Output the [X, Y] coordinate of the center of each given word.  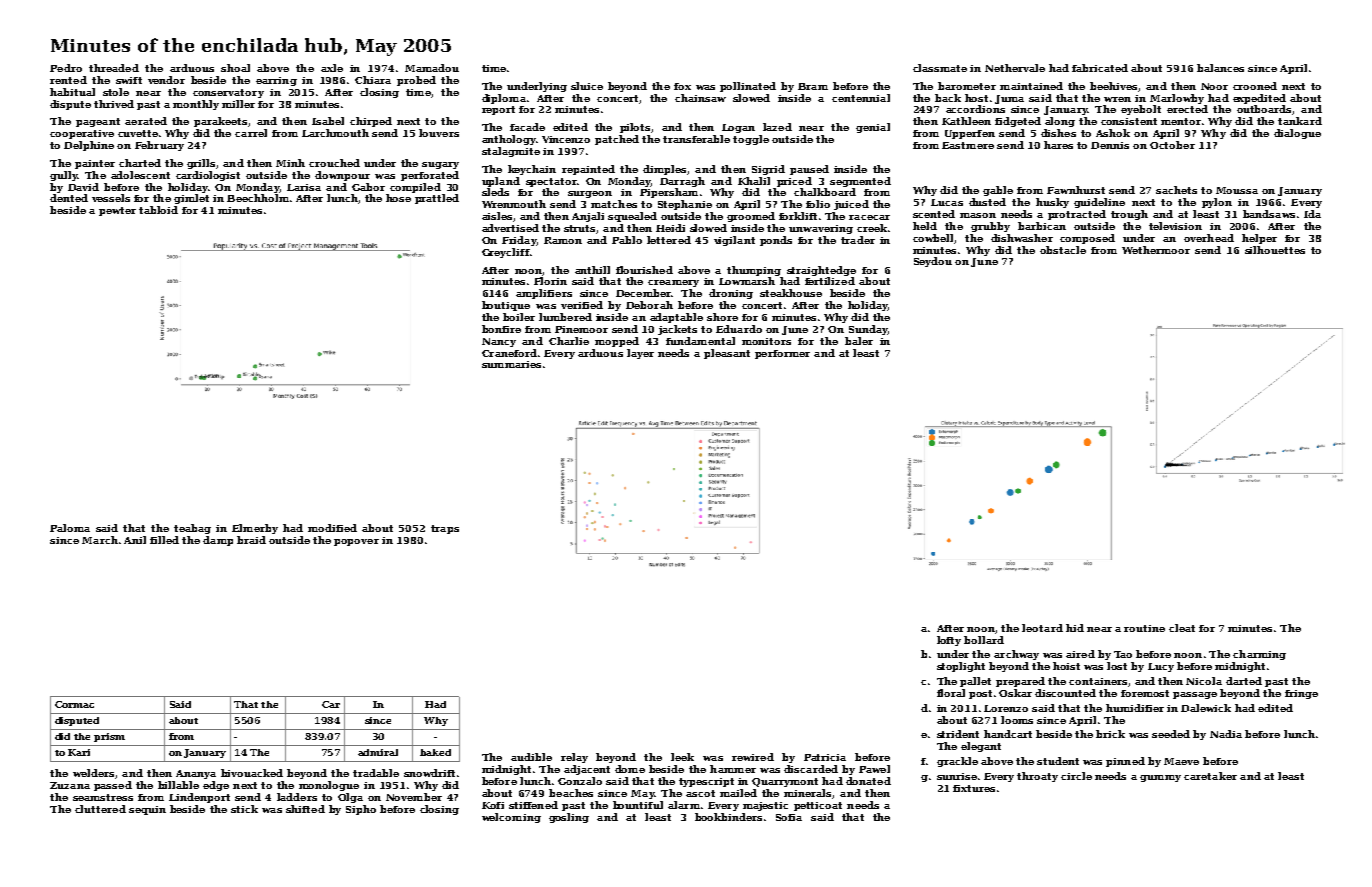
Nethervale [1015, 68]
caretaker [1210, 776]
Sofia [789, 817]
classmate [940, 68]
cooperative [82, 134]
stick [244, 809]
